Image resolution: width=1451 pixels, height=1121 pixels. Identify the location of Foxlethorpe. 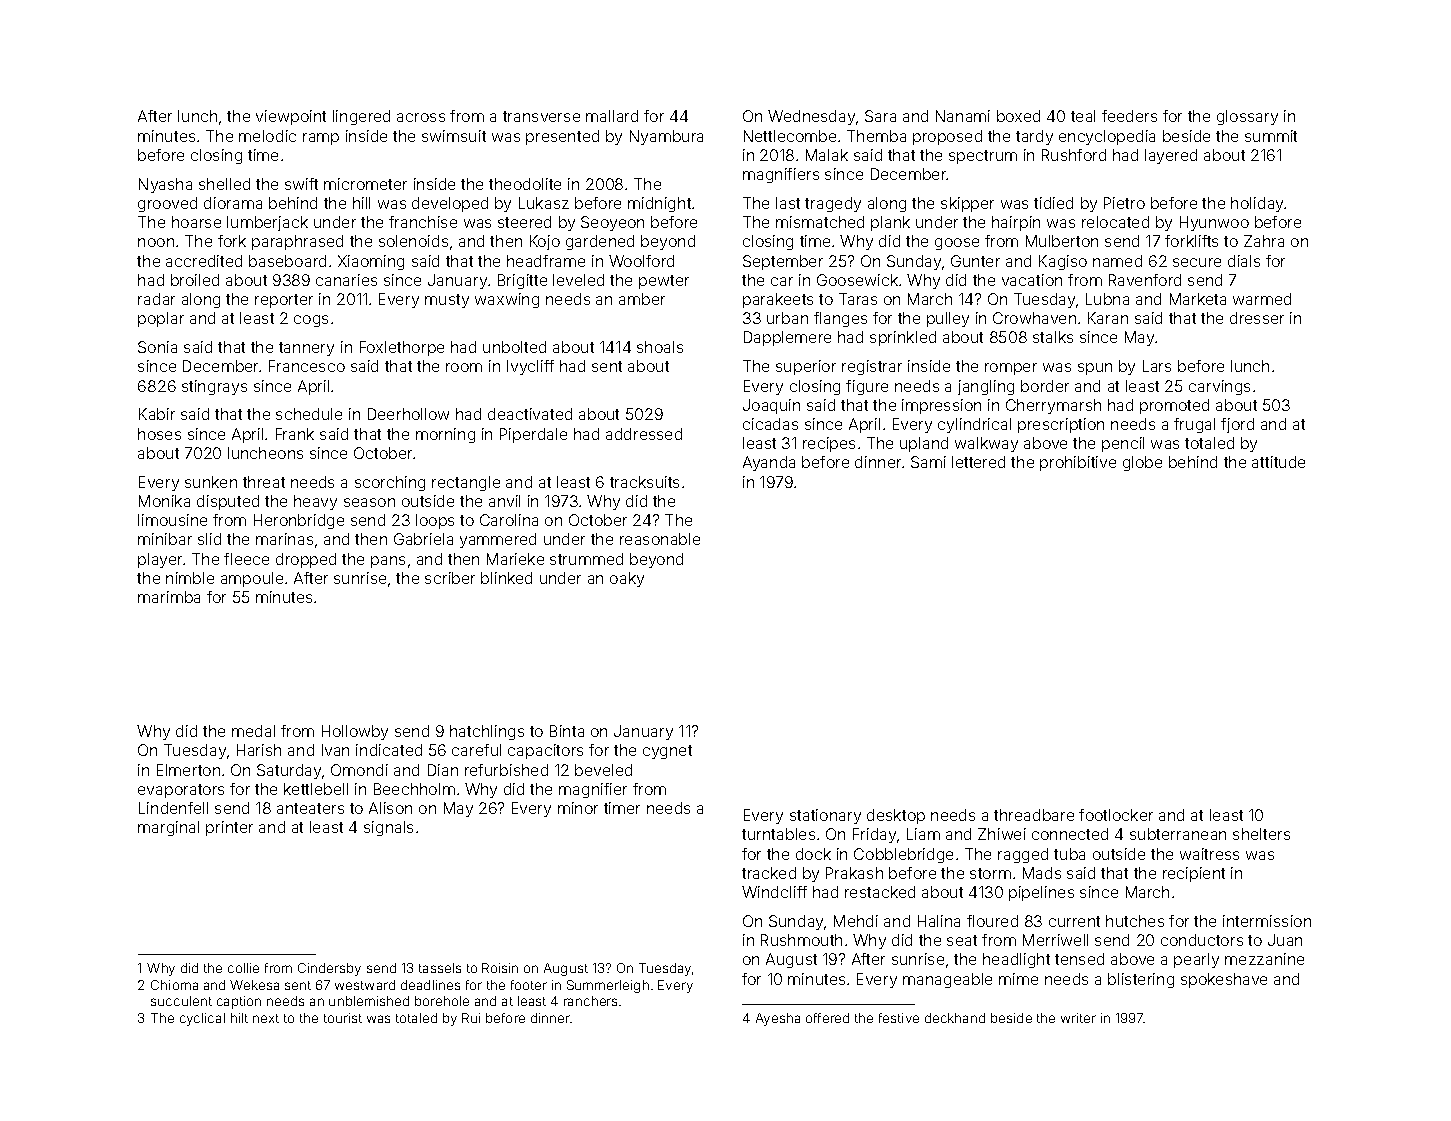
(402, 348).
